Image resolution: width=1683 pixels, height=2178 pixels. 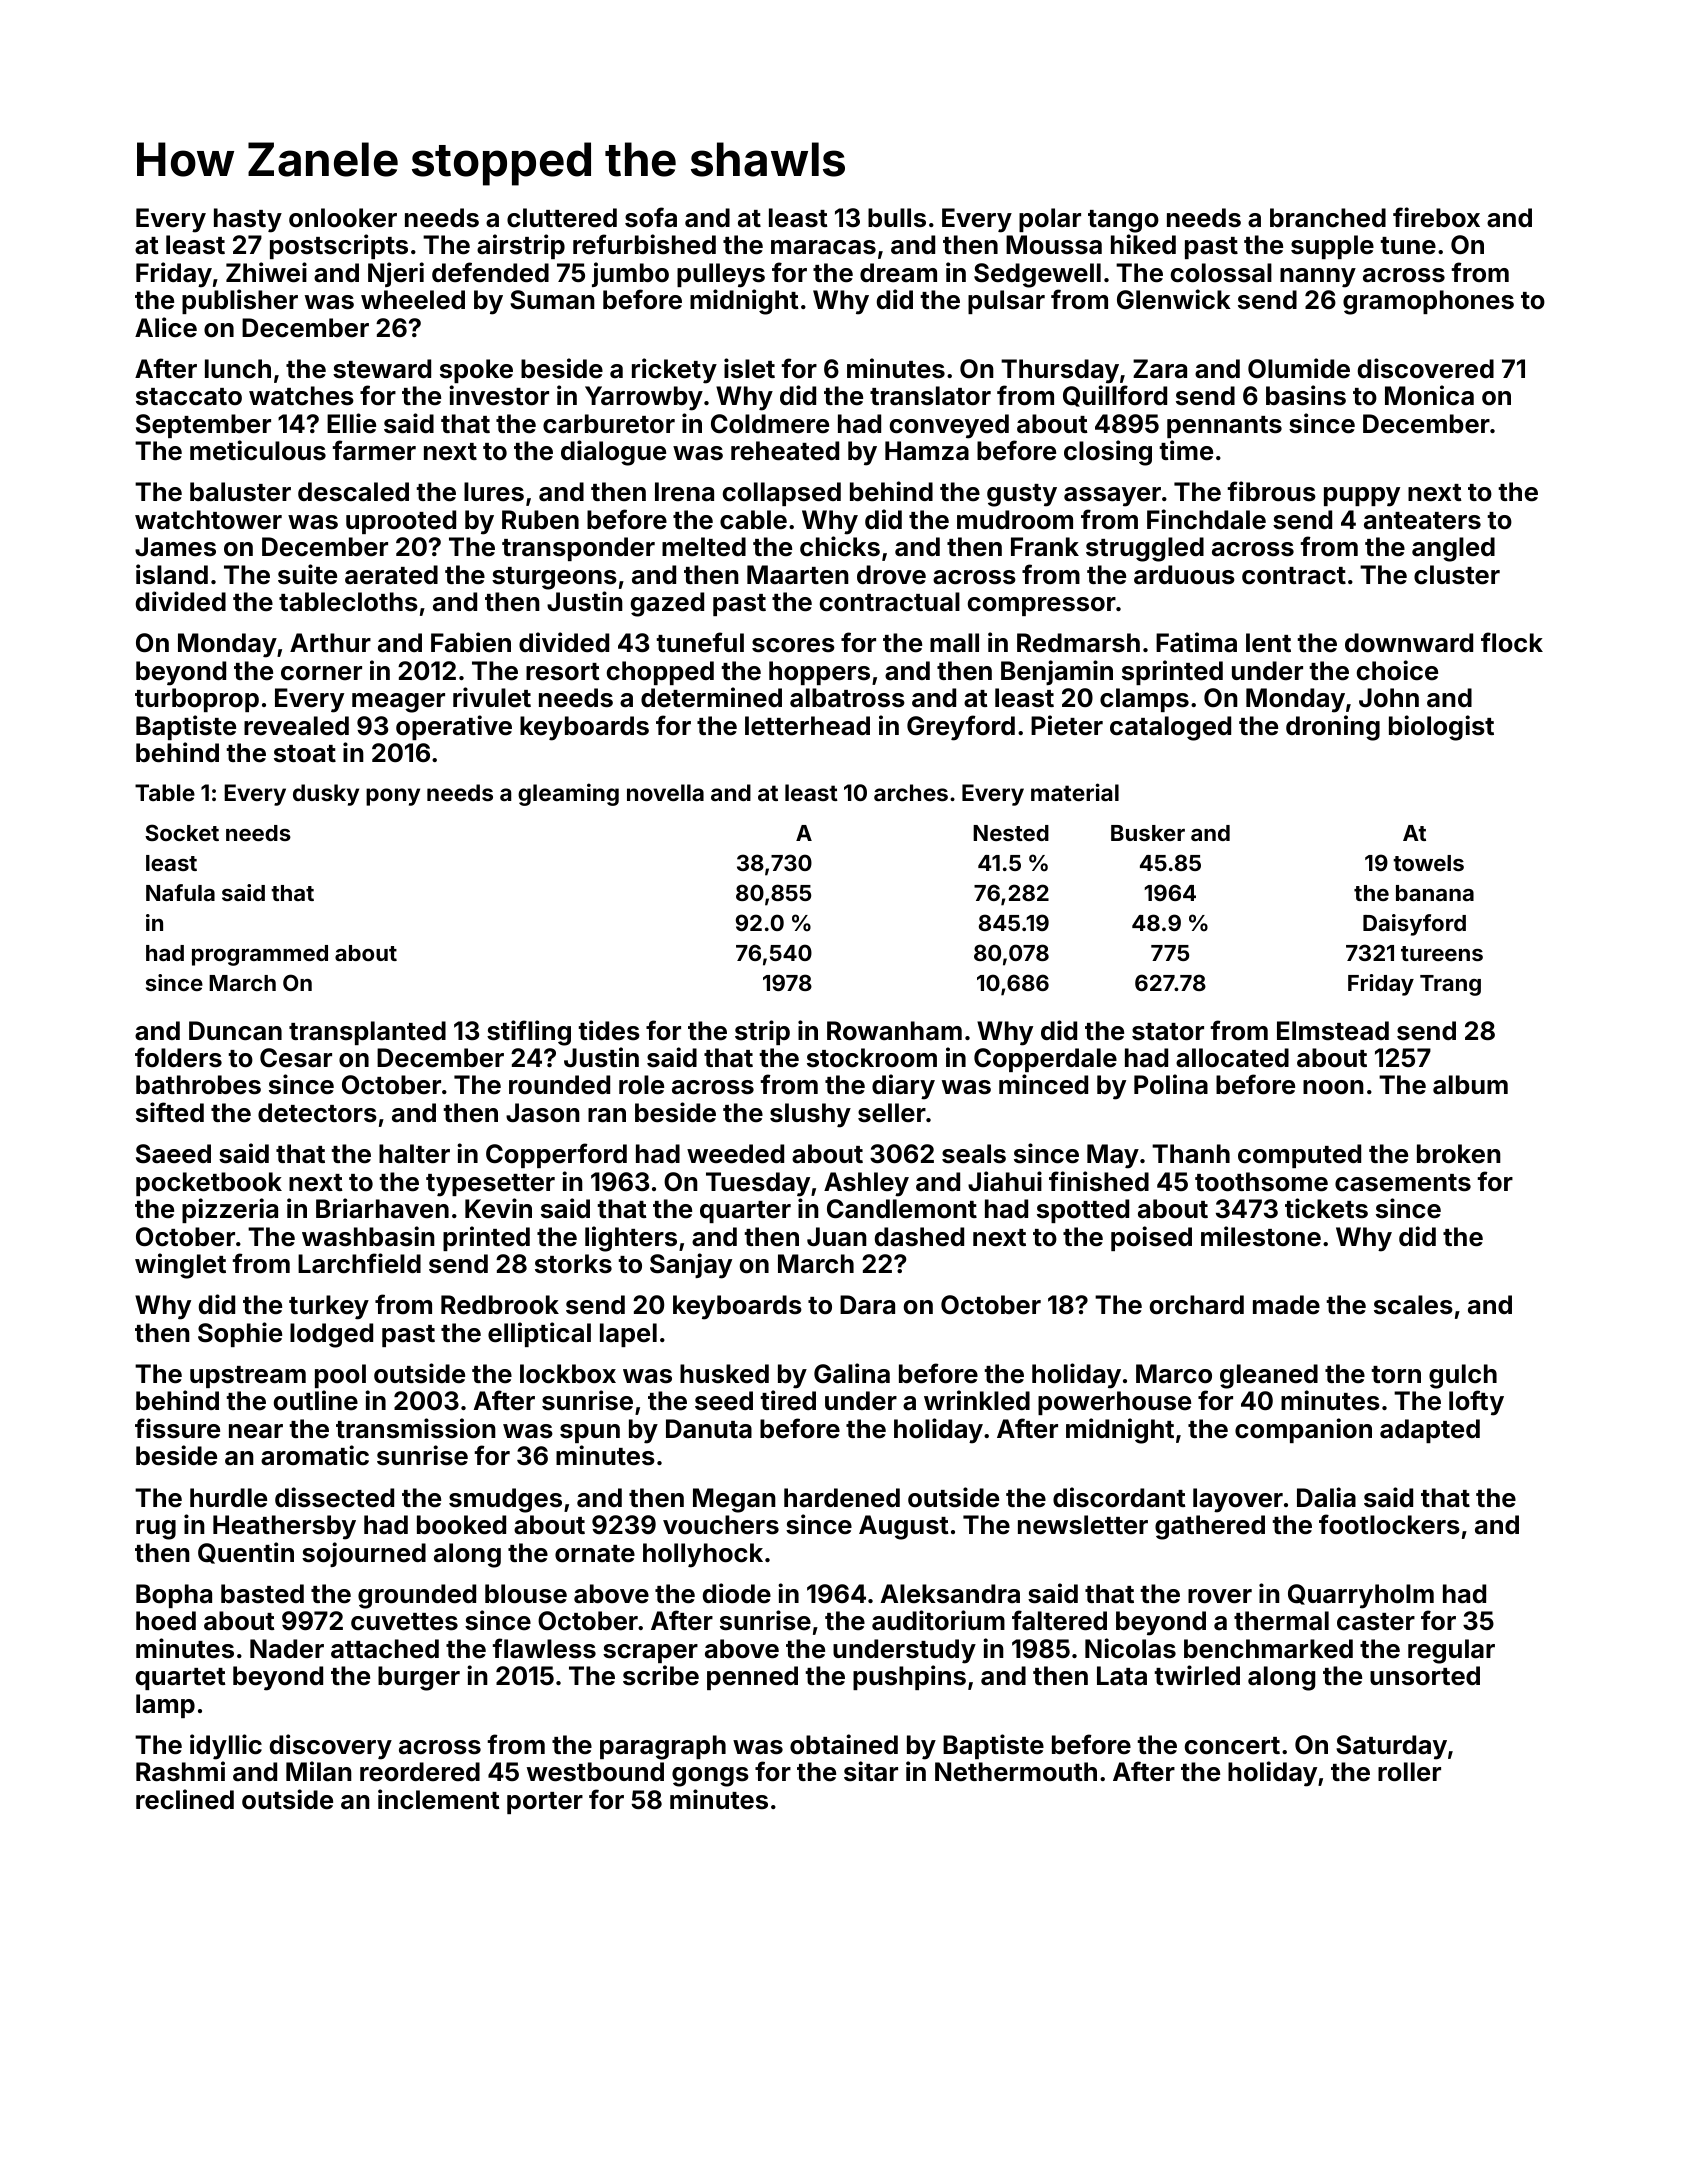 What do you see at coordinates (170, 1112) in the image?
I see `sifted` at bounding box center [170, 1112].
